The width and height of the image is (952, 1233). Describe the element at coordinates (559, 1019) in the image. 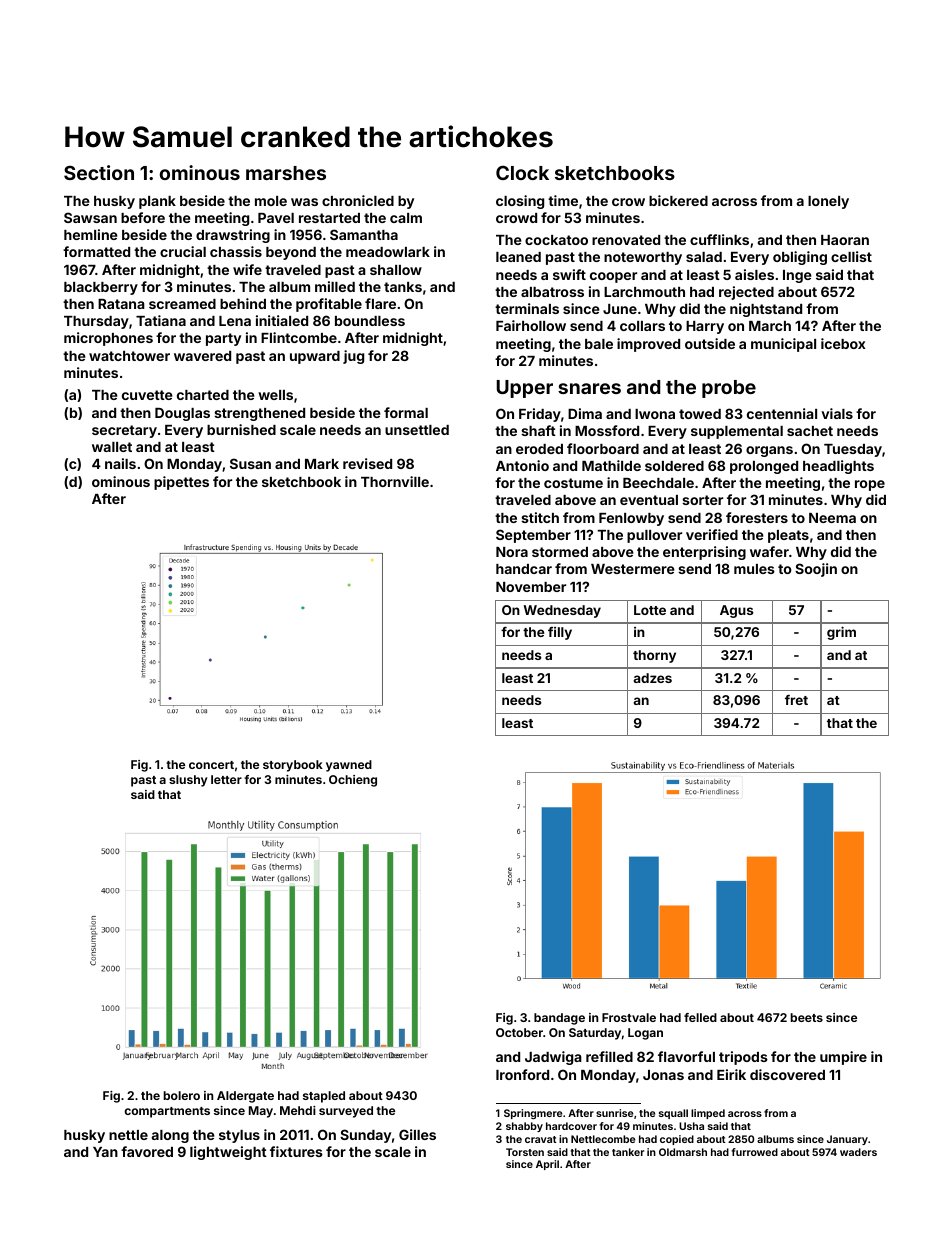

I see `bandage` at that location.
